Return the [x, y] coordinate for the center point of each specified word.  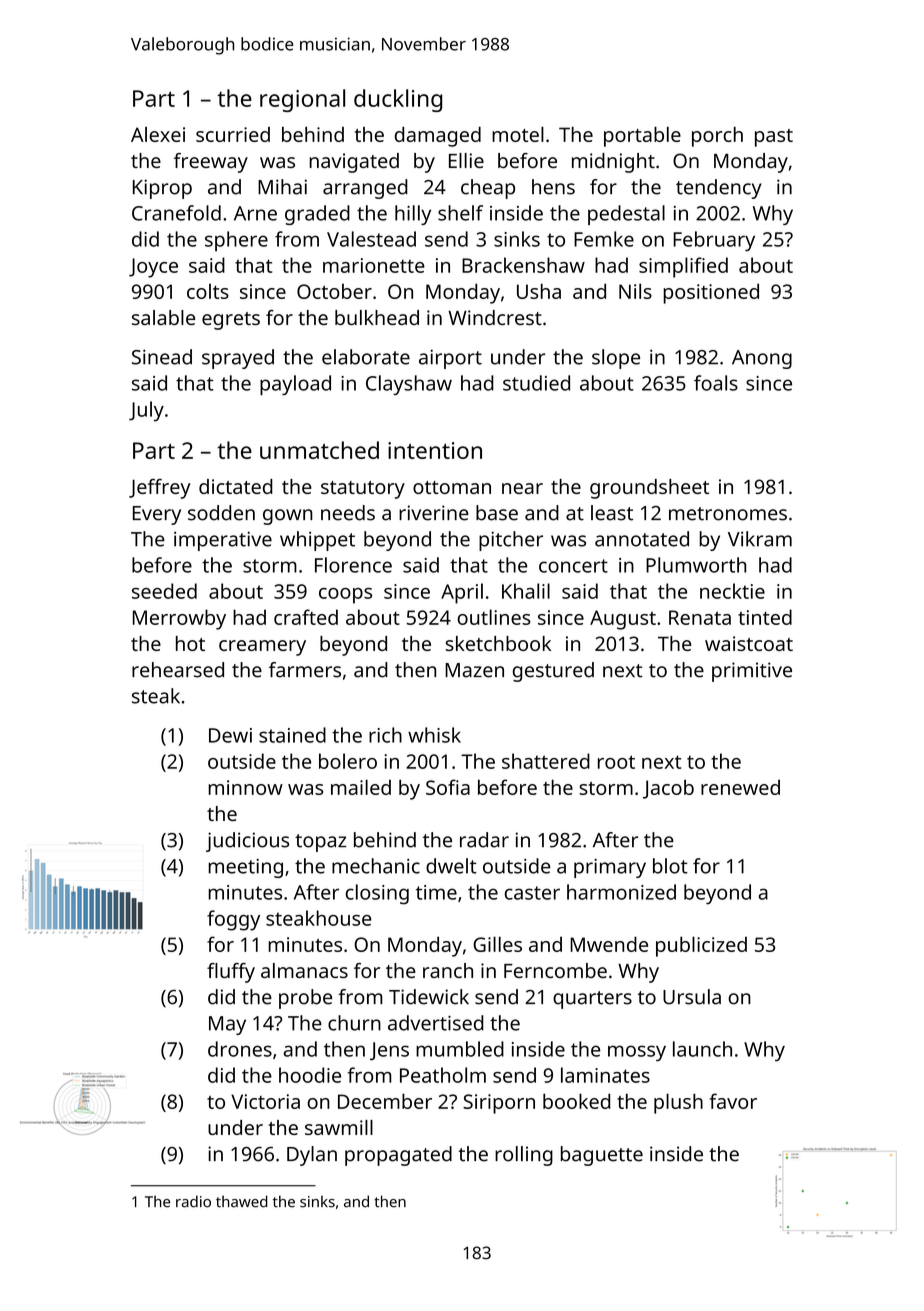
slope [616, 359]
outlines [494, 617]
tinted [765, 617]
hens [553, 187]
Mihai [282, 187]
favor [733, 1101]
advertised [436, 1023]
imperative [223, 541]
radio [193, 1201]
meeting [245, 868]
